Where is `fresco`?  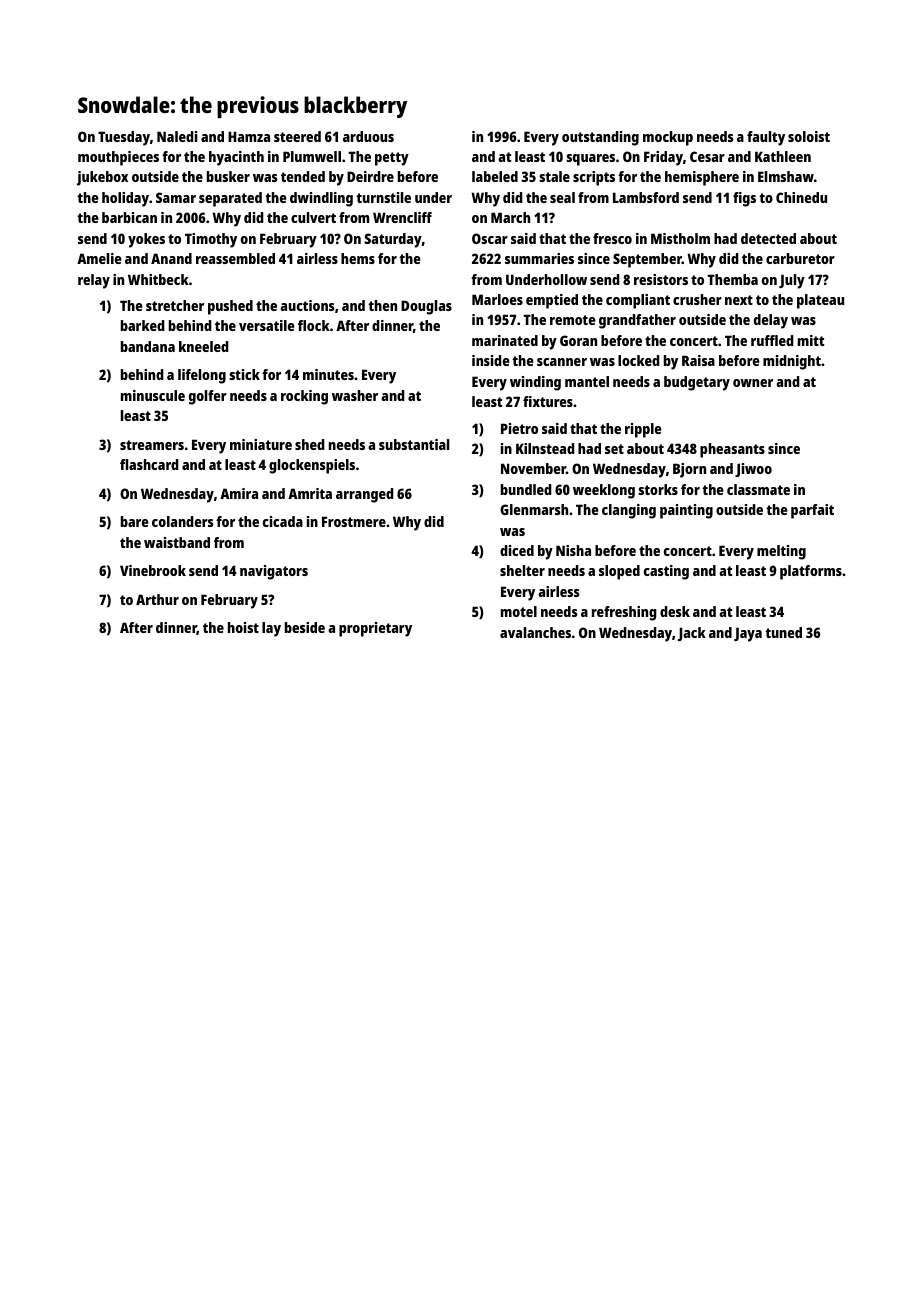 fresco is located at coordinates (612, 238).
